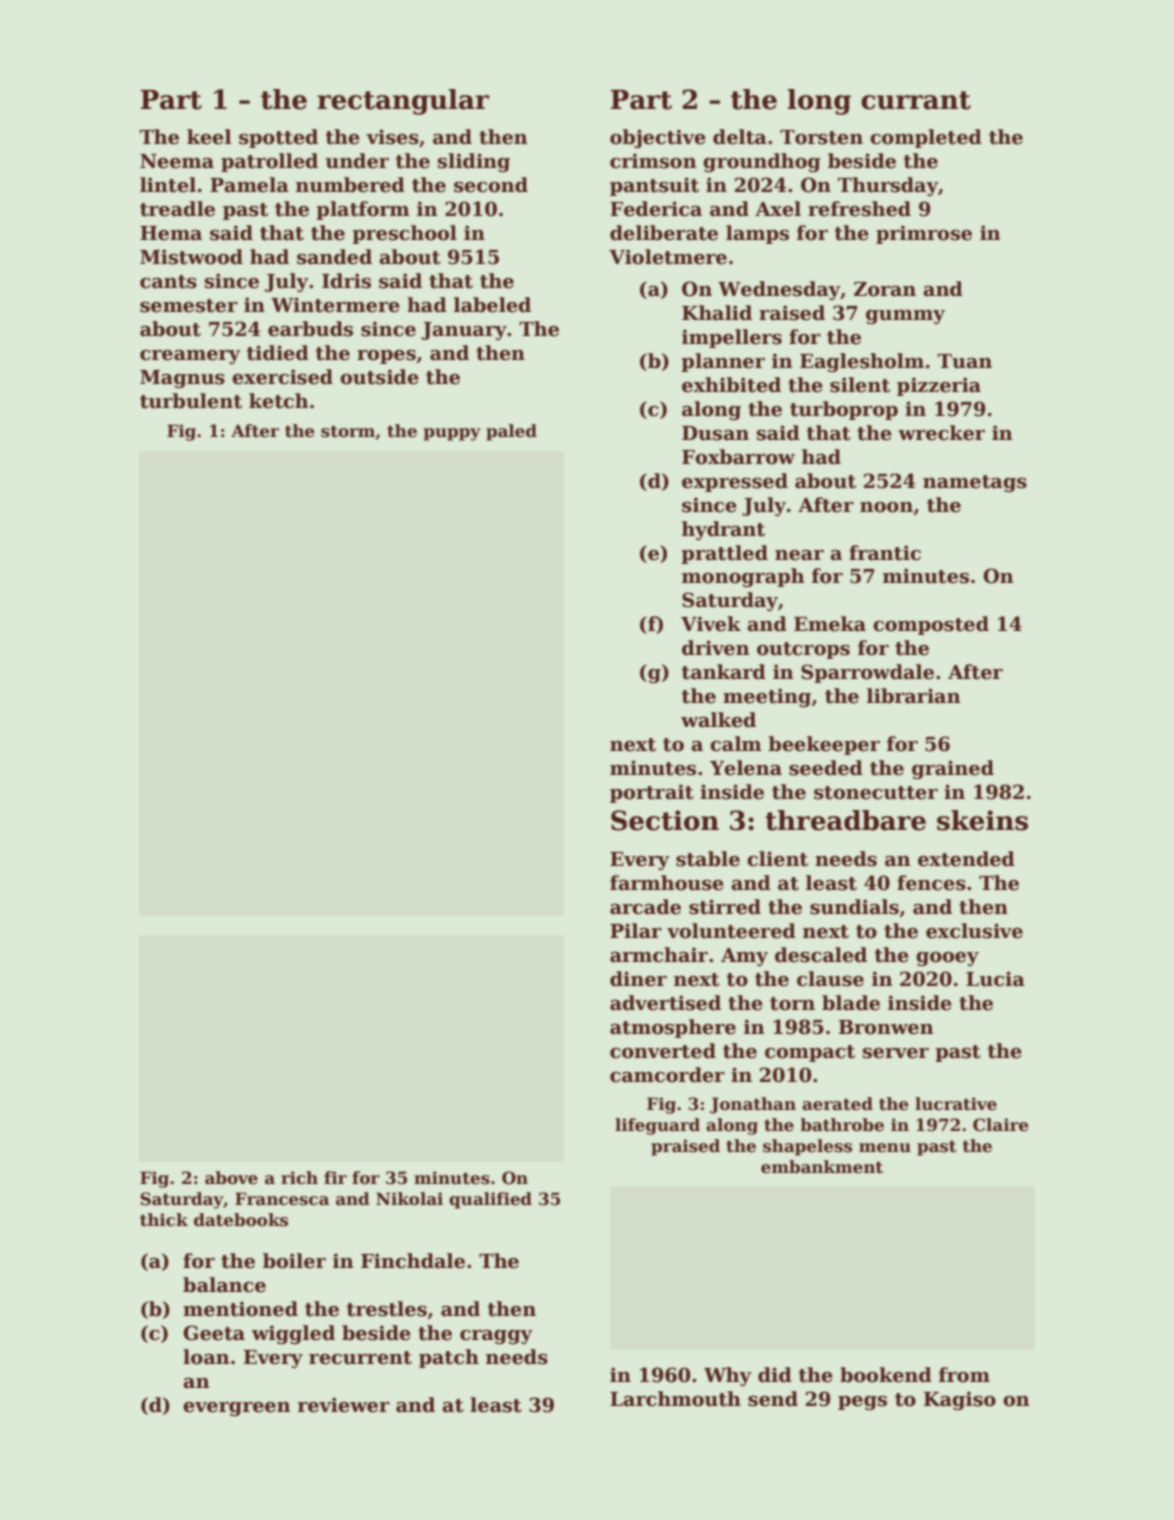  Describe the element at coordinates (931, 625) in the screenshot. I see `composted` at that location.
